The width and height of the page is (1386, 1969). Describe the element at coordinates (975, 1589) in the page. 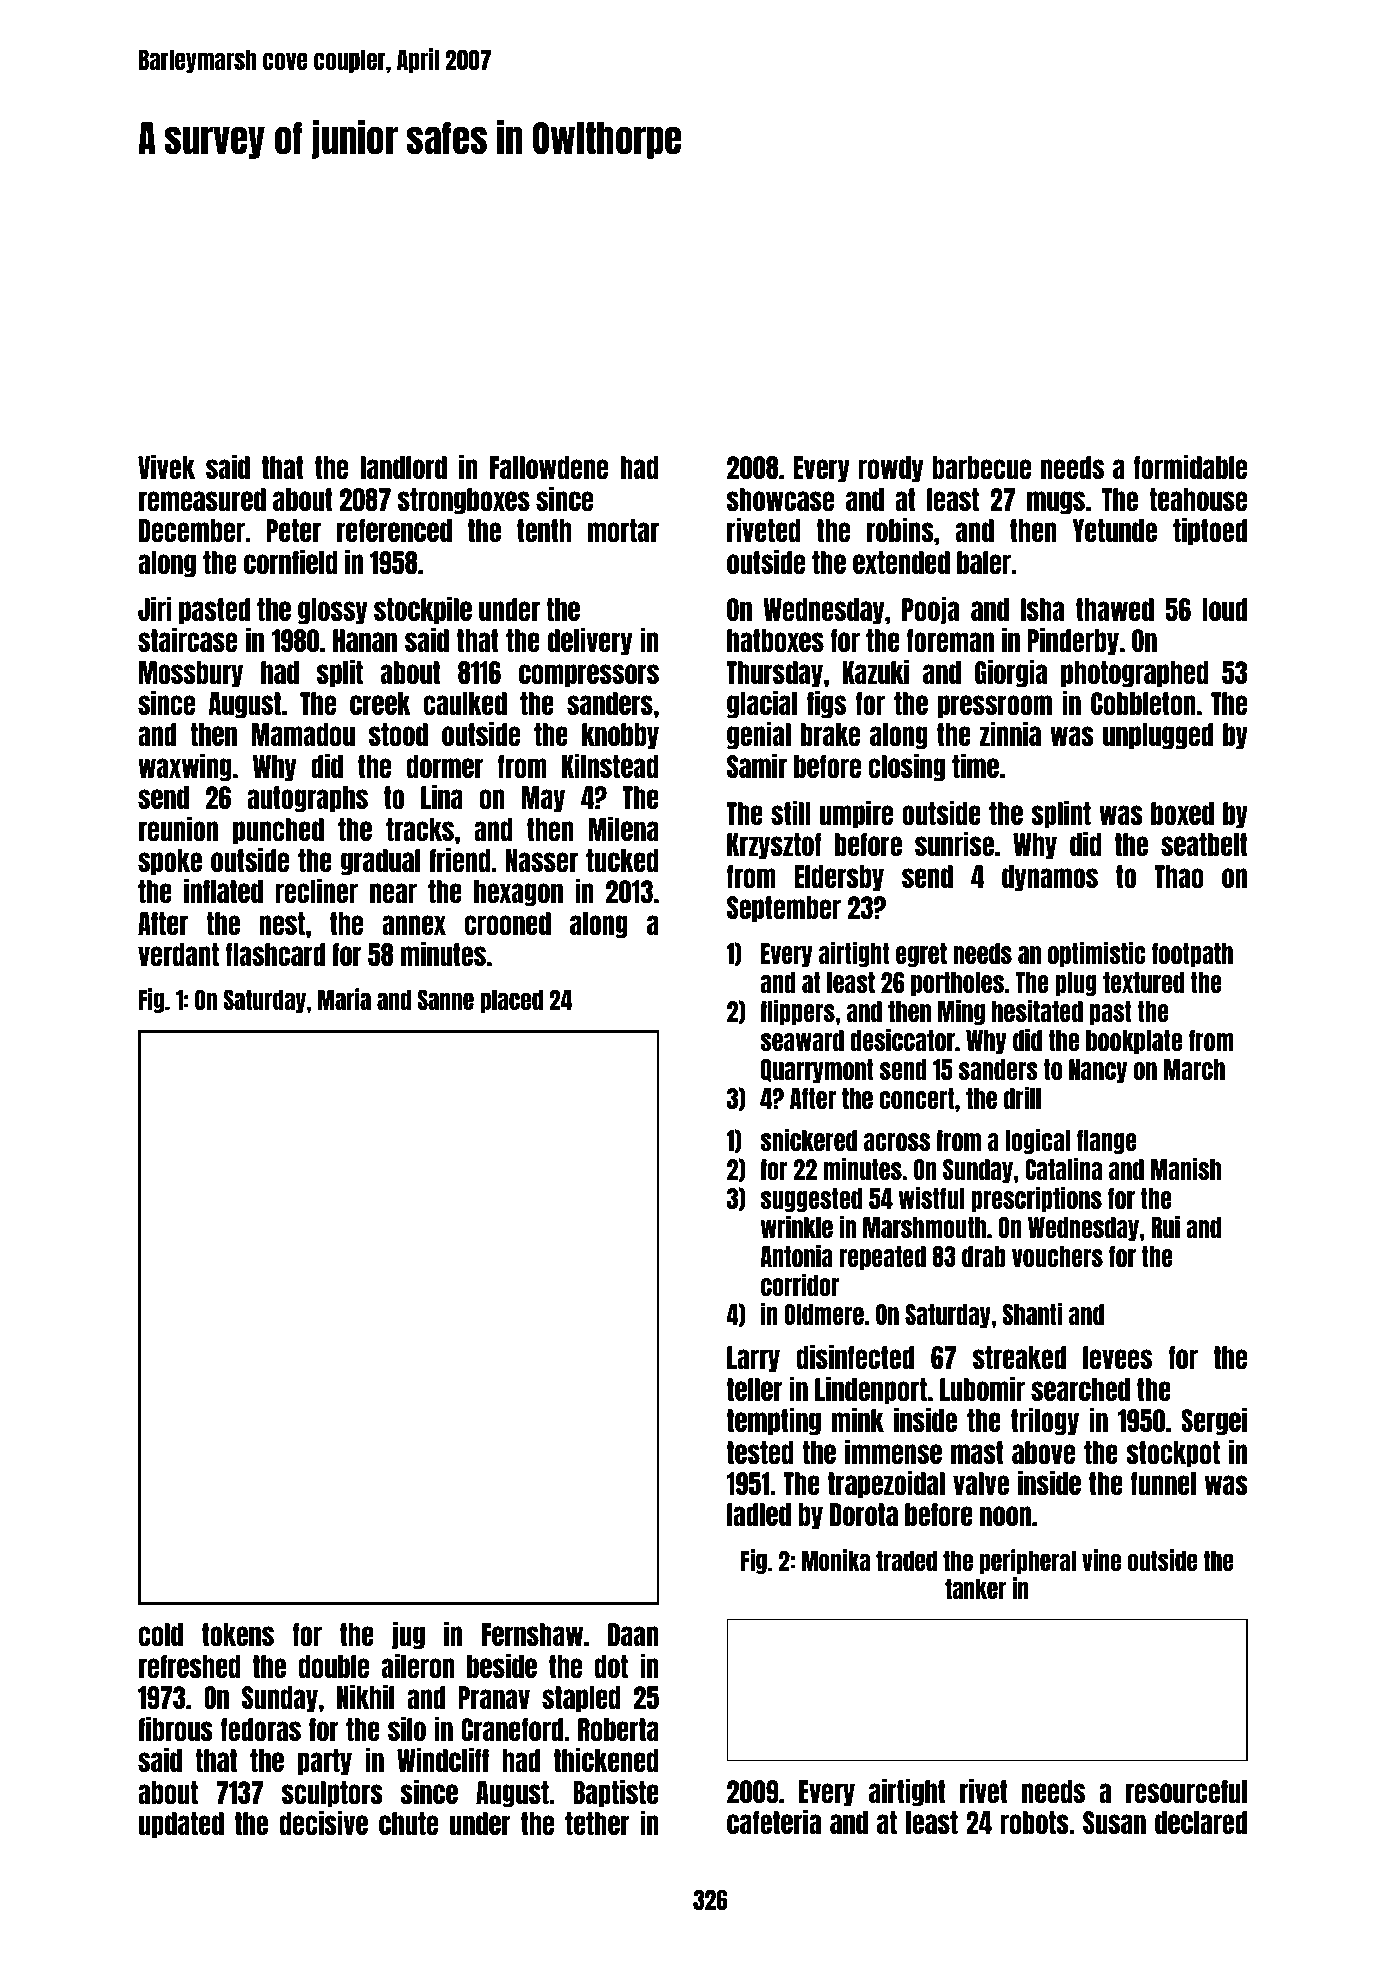

I see `tanker` at that location.
